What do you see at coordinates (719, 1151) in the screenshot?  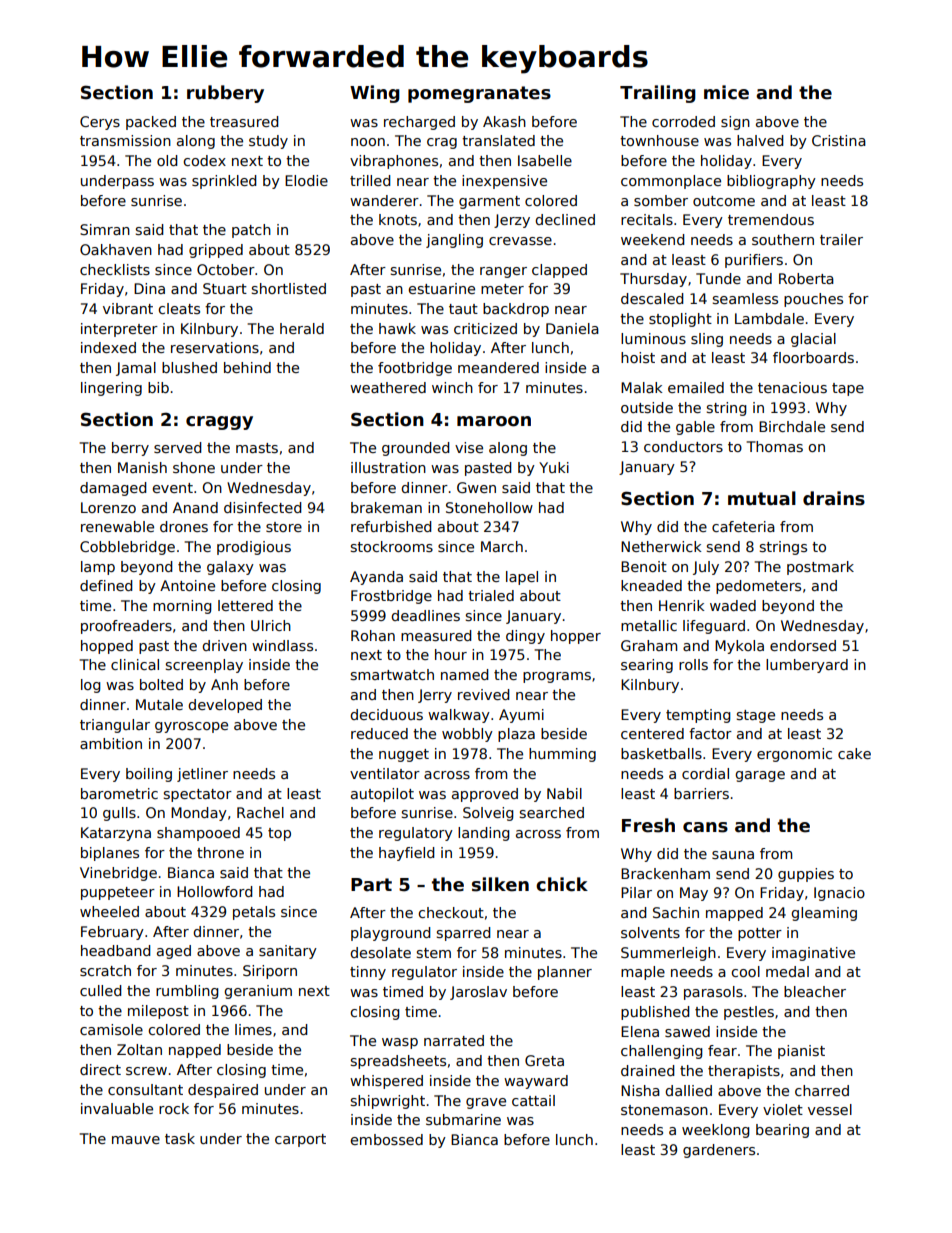 I see `gardeners` at bounding box center [719, 1151].
